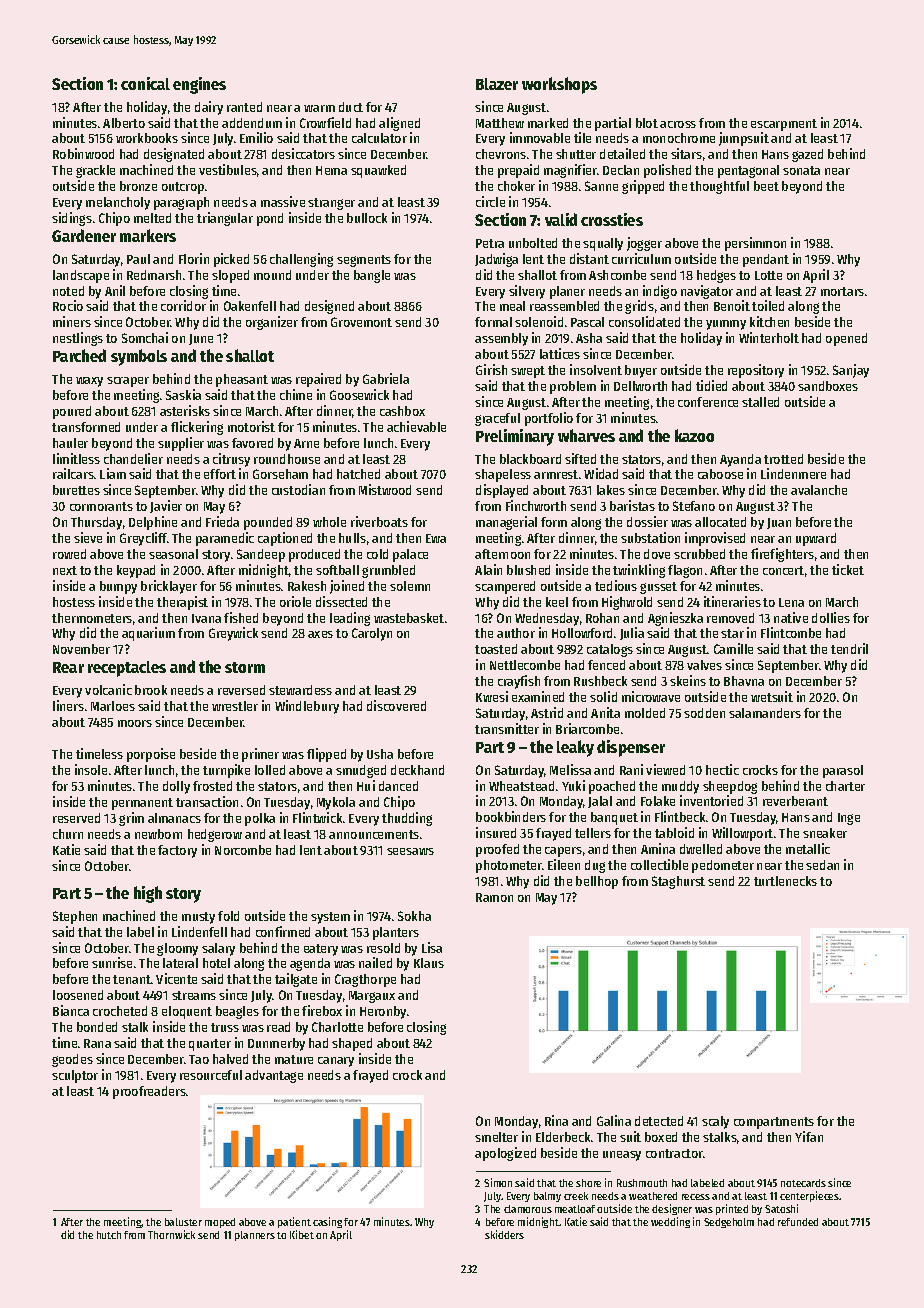 This page has height=1308, width=924. Describe the element at coordinates (171, 1234) in the page. I see `Thornwick` at that location.
